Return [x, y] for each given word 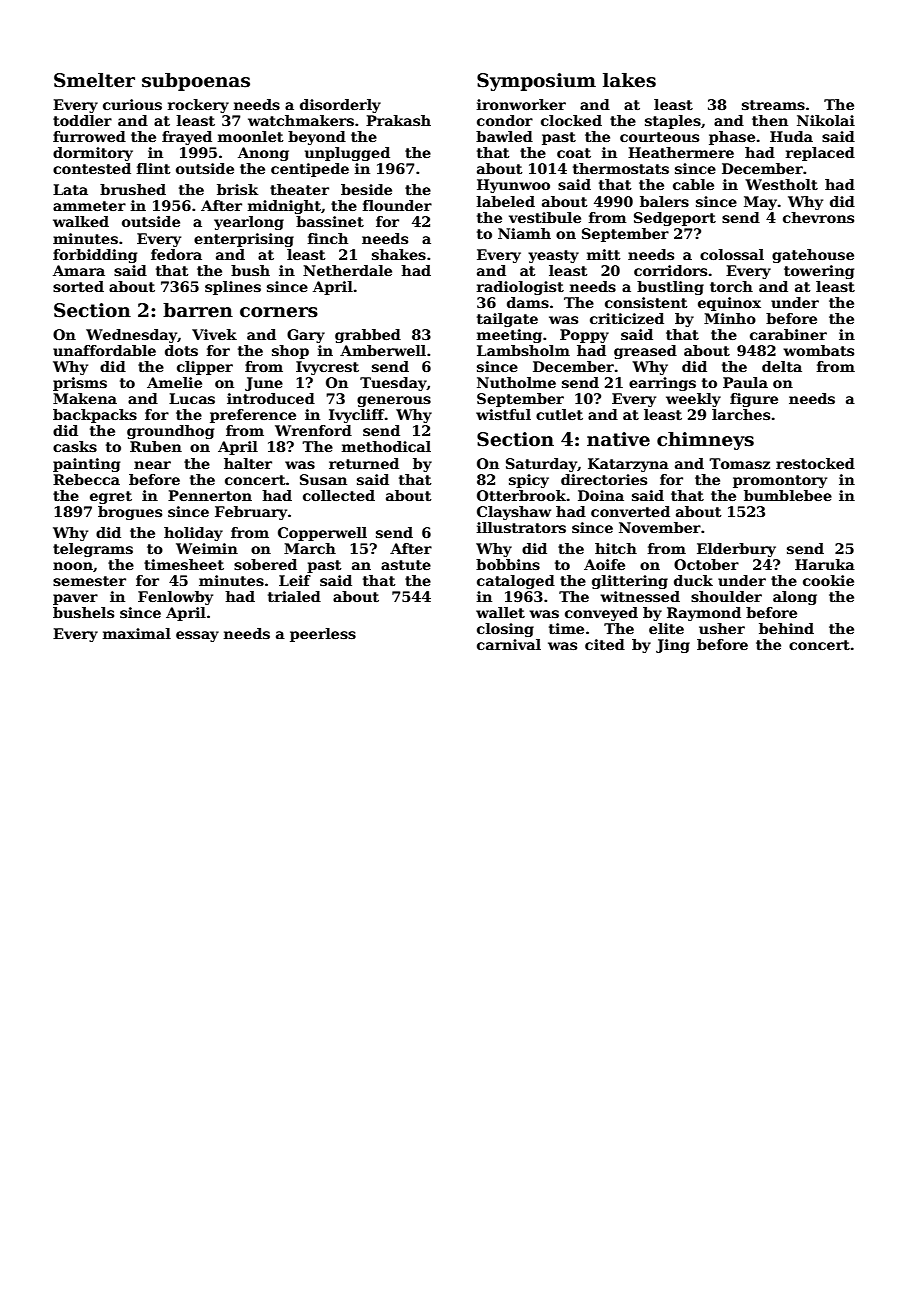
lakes [629, 80]
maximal [137, 633]
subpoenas [196, 82]
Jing [673, 646]
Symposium [536, 82]
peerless [323, 635]
